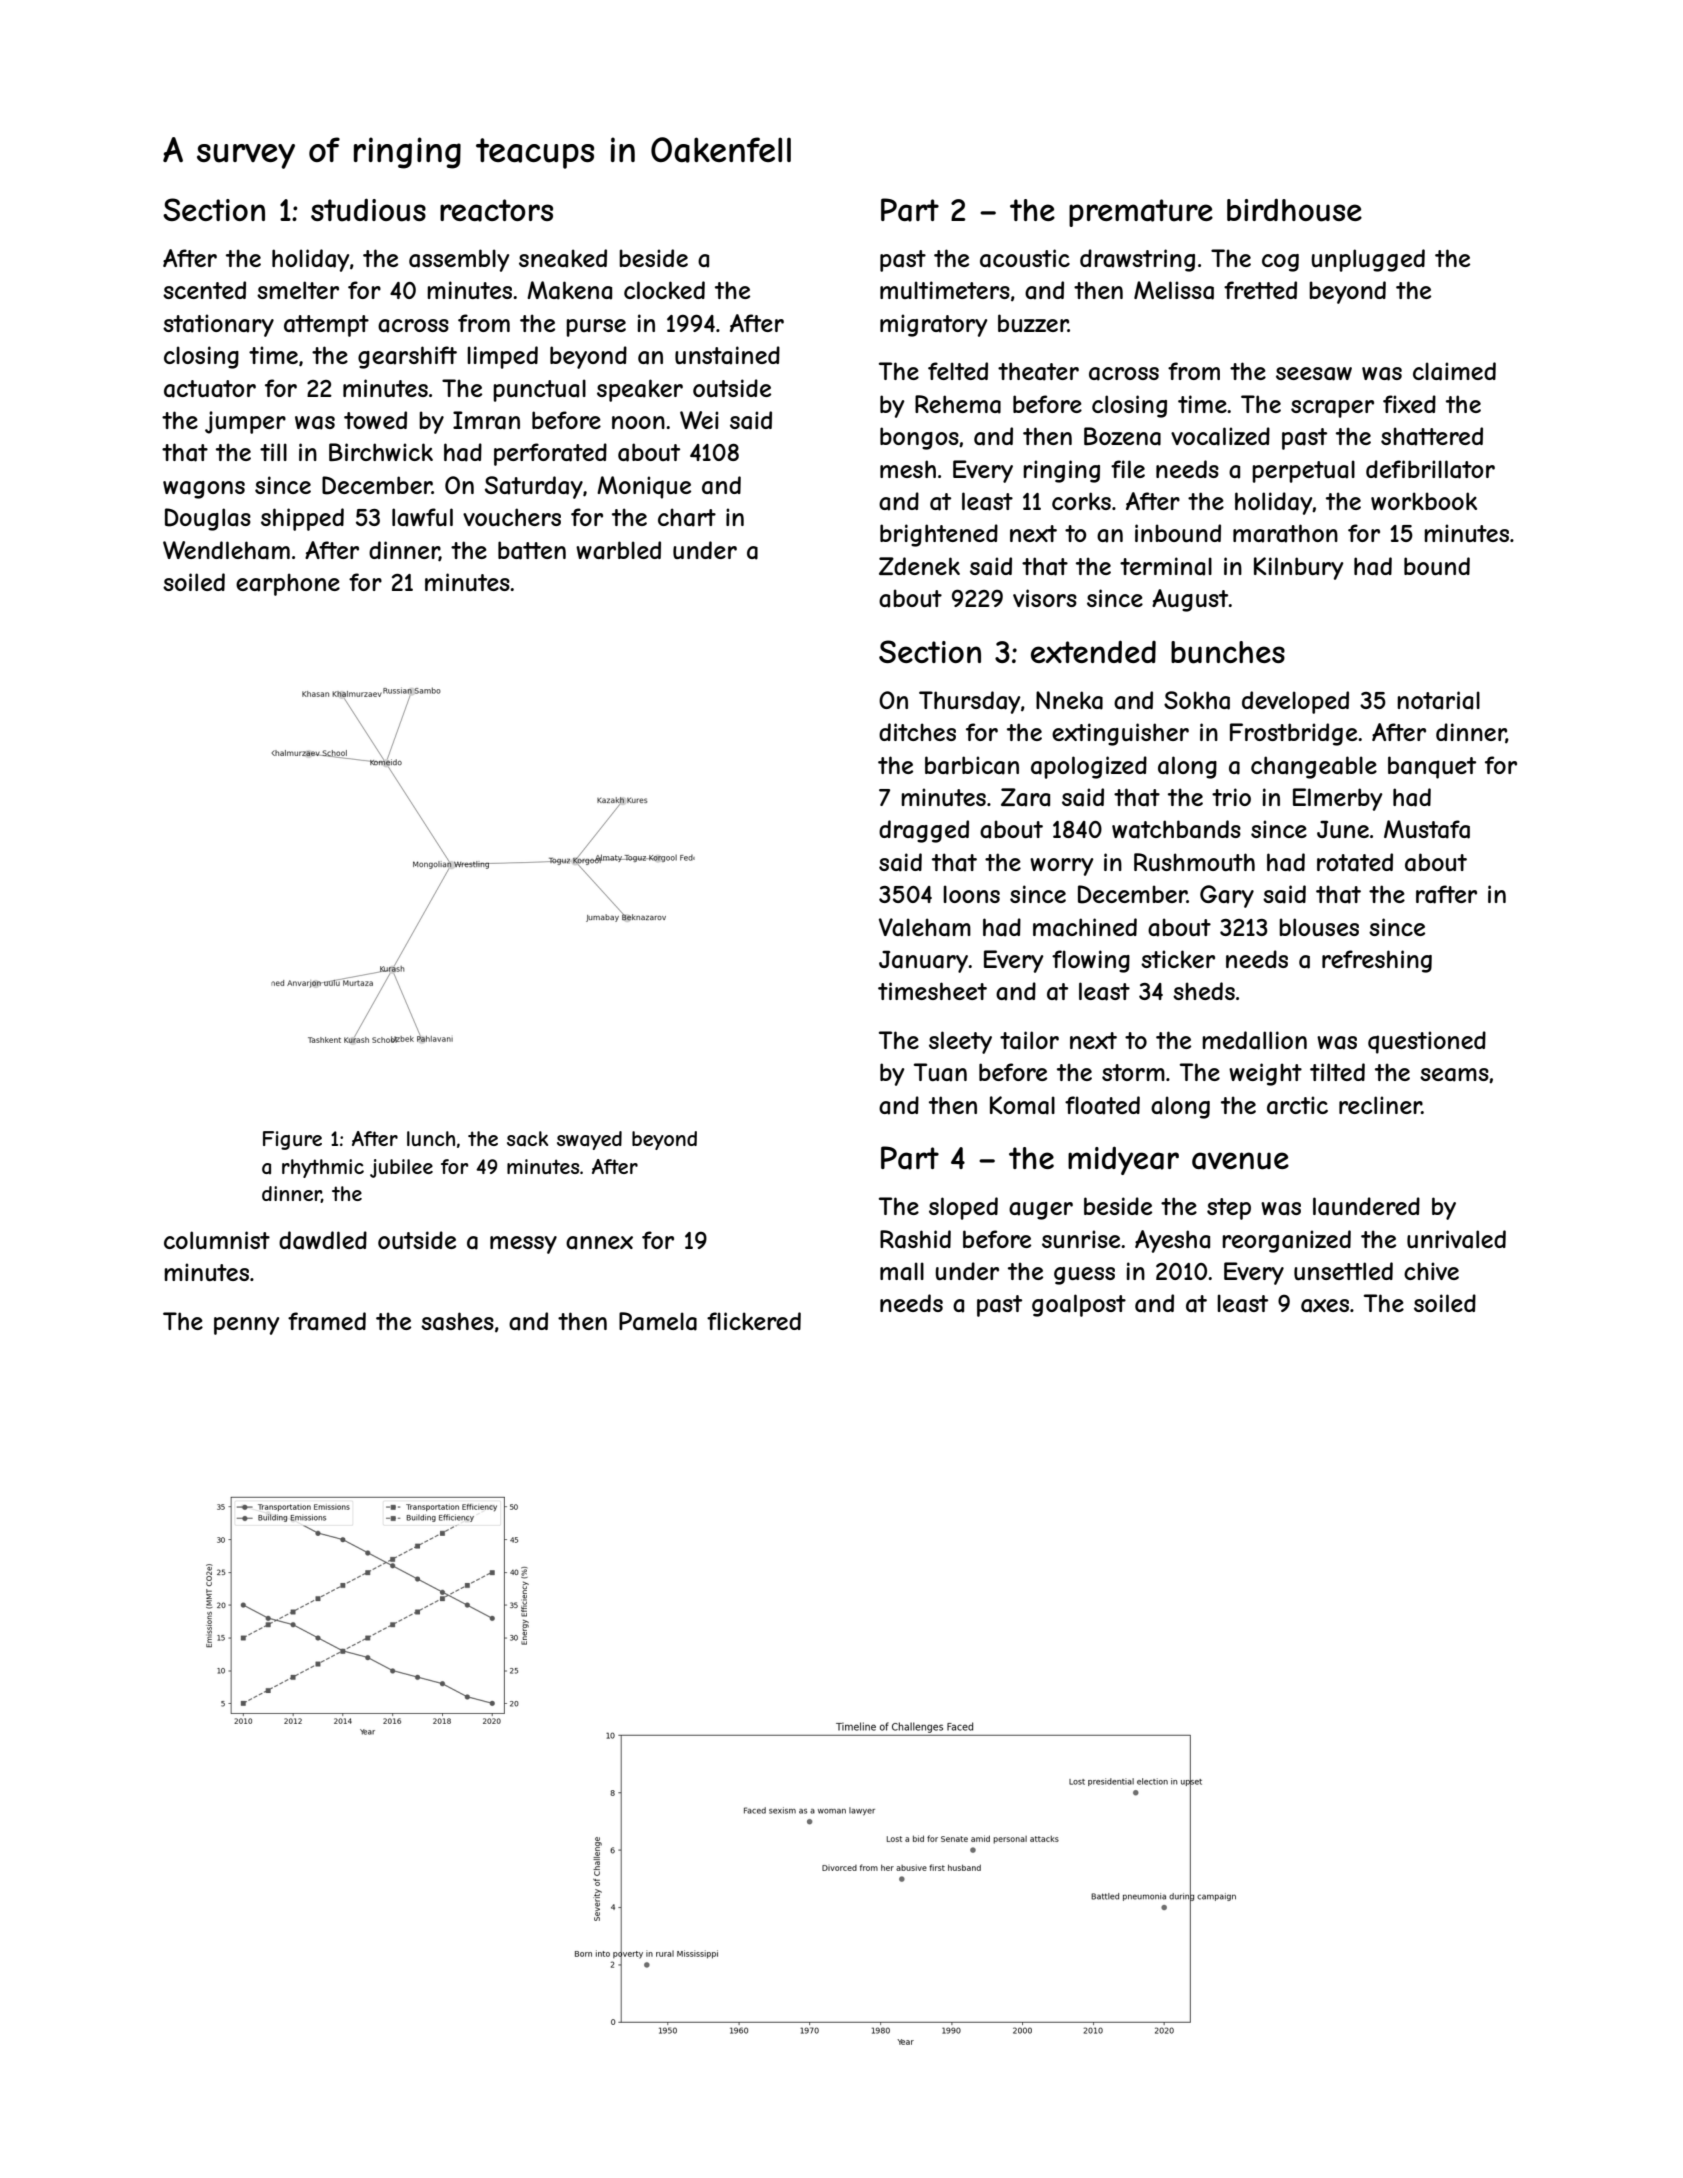 The height and width of the screenshot is (2178, 1683). I want to click on penny, so click(247, 1326).
